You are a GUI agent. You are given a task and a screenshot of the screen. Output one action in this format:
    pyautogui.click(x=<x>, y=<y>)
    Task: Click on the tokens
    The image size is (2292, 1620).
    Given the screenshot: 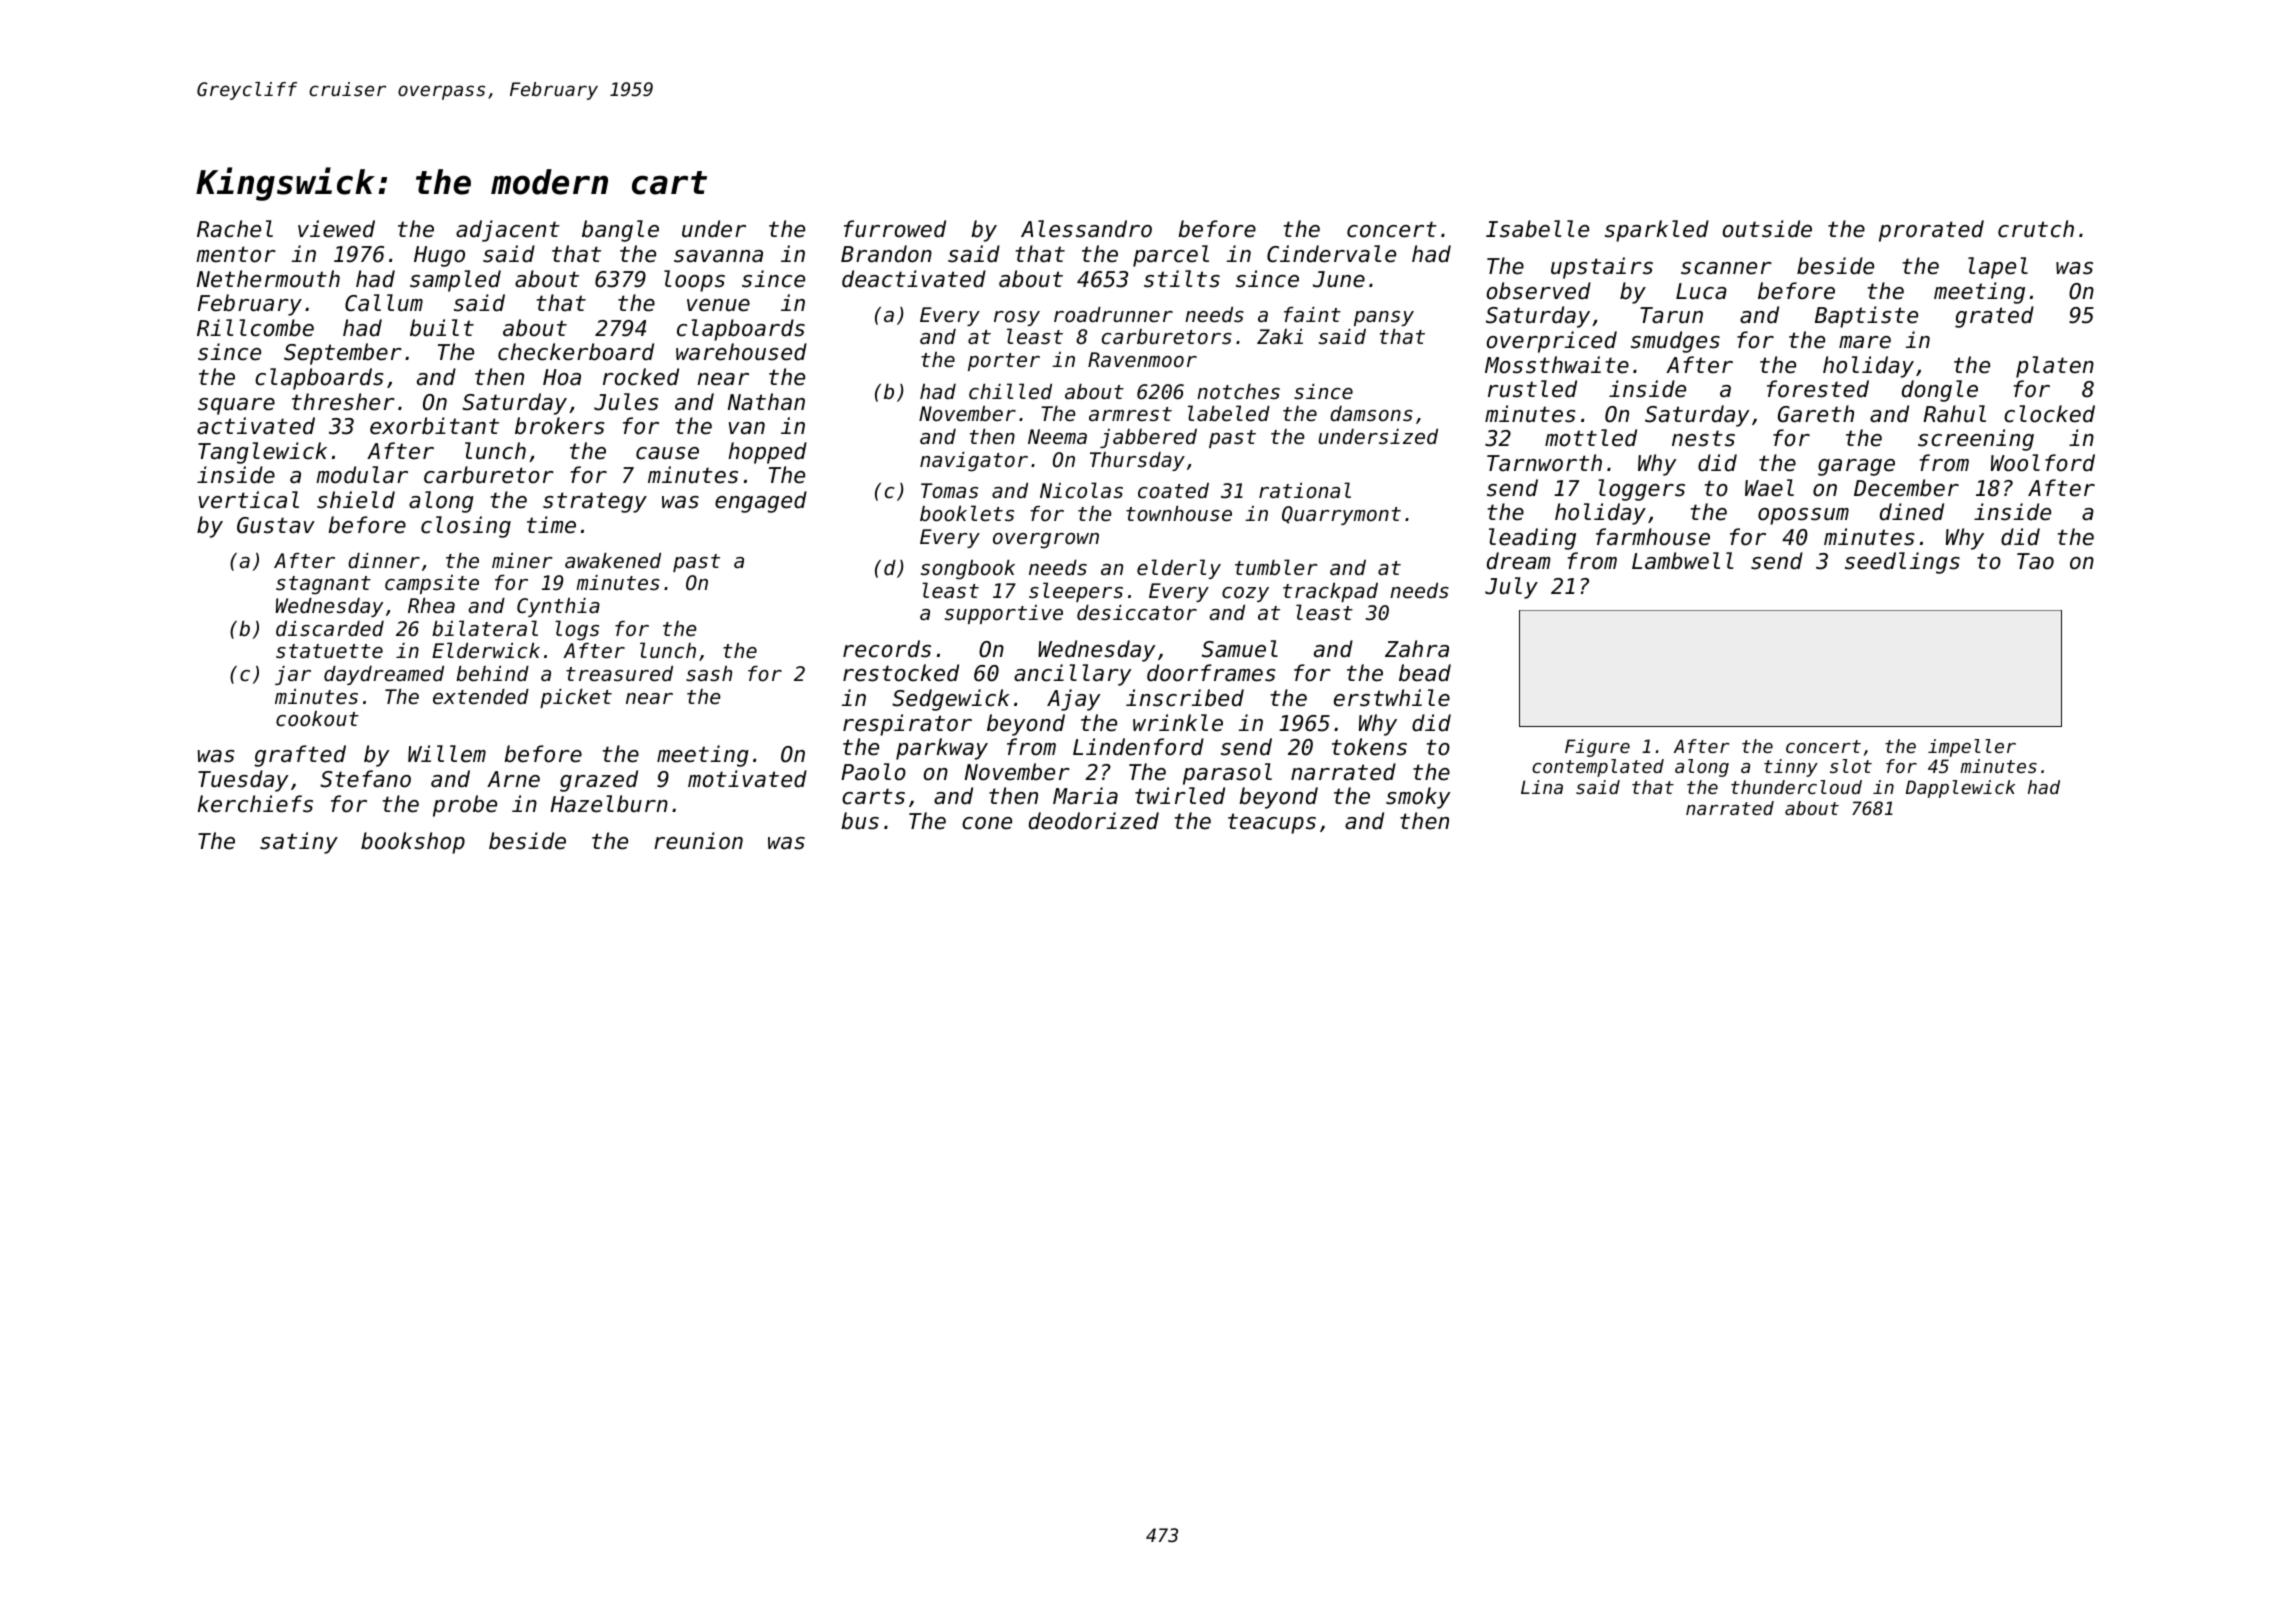 What is the action you would take?
    pyautogui.click(x=1369, y=747)
